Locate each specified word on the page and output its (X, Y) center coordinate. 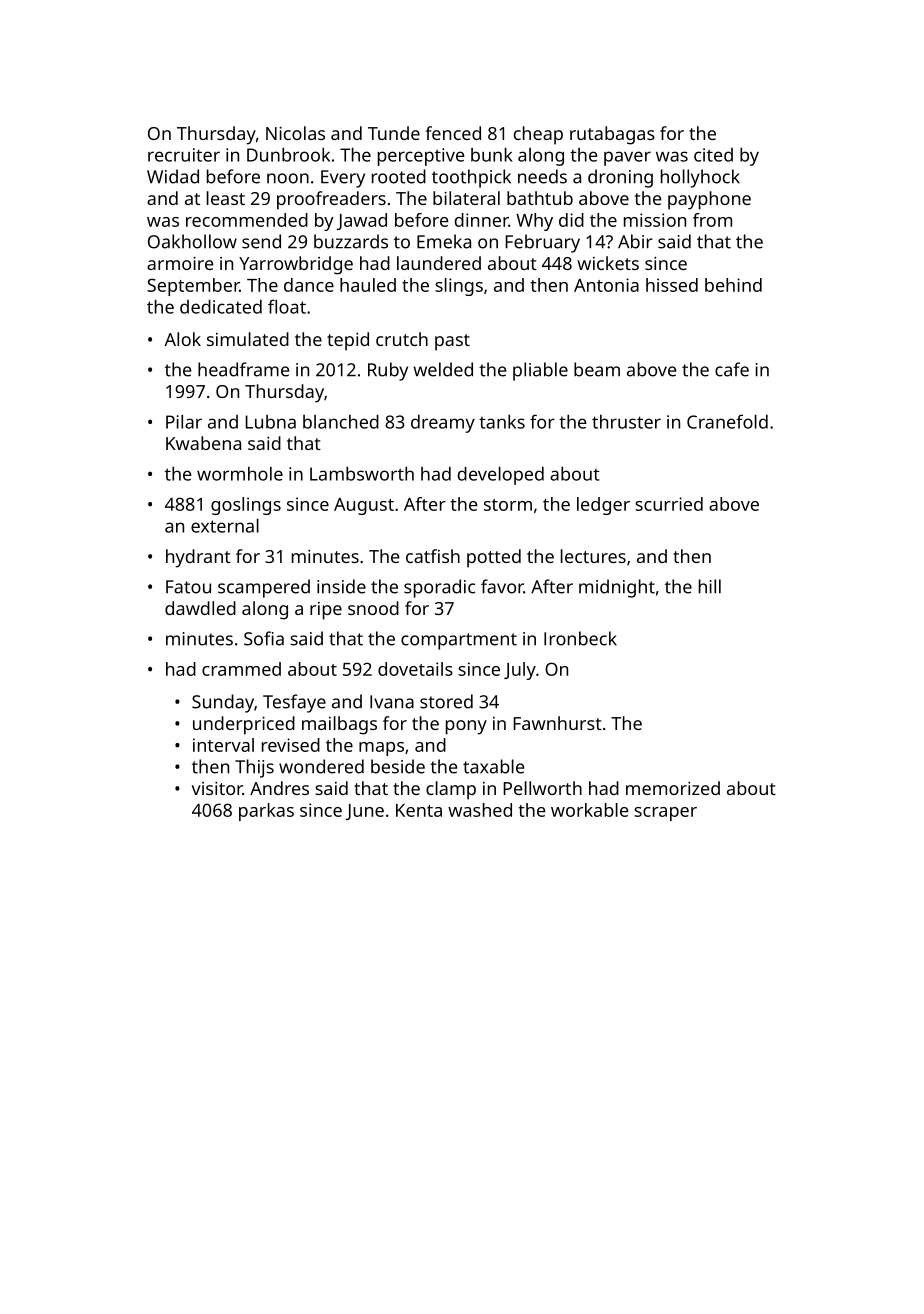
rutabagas (612, 135)
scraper (665, 814)
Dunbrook (288, 155)
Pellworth (542, 788)
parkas (266, 812)
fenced (453, 133)
